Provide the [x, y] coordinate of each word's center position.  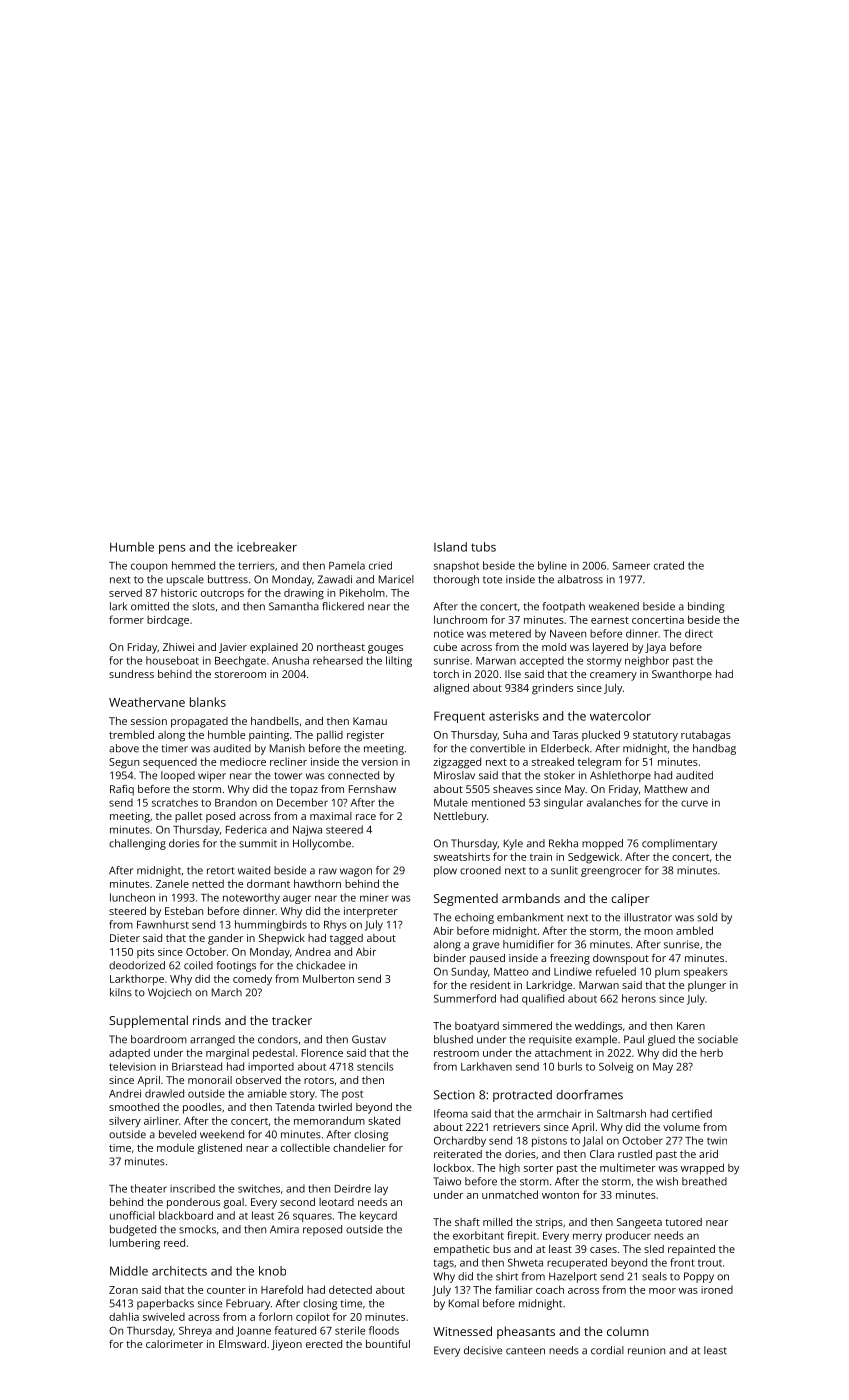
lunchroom [460, 619]
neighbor [647, 661]
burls [570, 1066]
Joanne [253, 1332]
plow [445, 871]
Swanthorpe [682, 675]
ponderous [193, 1203]
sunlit [564, 870]
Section [454, 1095]
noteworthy [251, 898]
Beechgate [240, 661]
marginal [227, 1054]
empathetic [462, 1250]
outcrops [222, 594]
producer [628, 1236]
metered [510, 633]
